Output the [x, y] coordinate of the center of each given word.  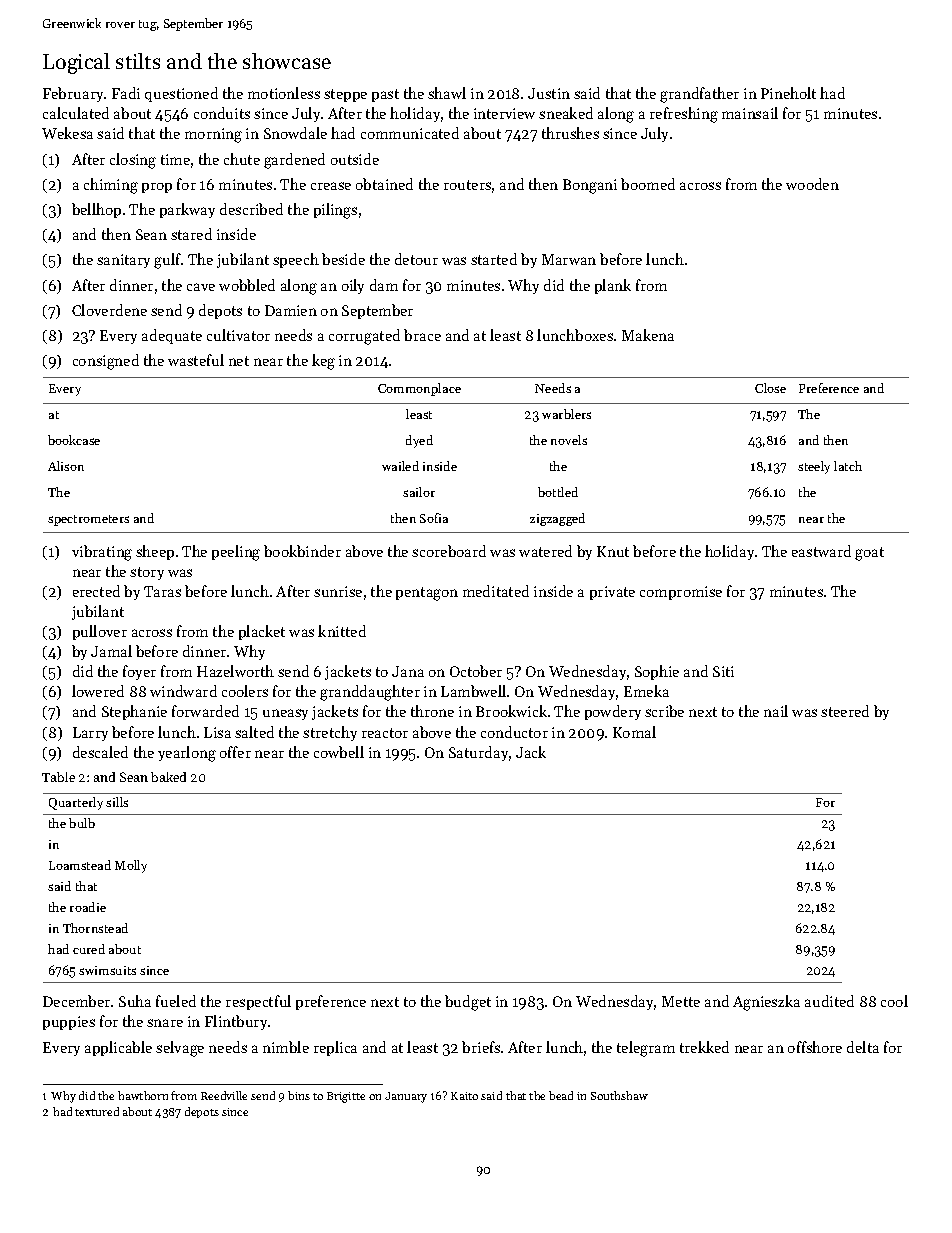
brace [422, 335]
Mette [681, 1001]
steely [814, 467]
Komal [634, 732]
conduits [222, 113]
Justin [549, 93]
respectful [258, 1002]
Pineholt [788, 93]
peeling [236, 553]
